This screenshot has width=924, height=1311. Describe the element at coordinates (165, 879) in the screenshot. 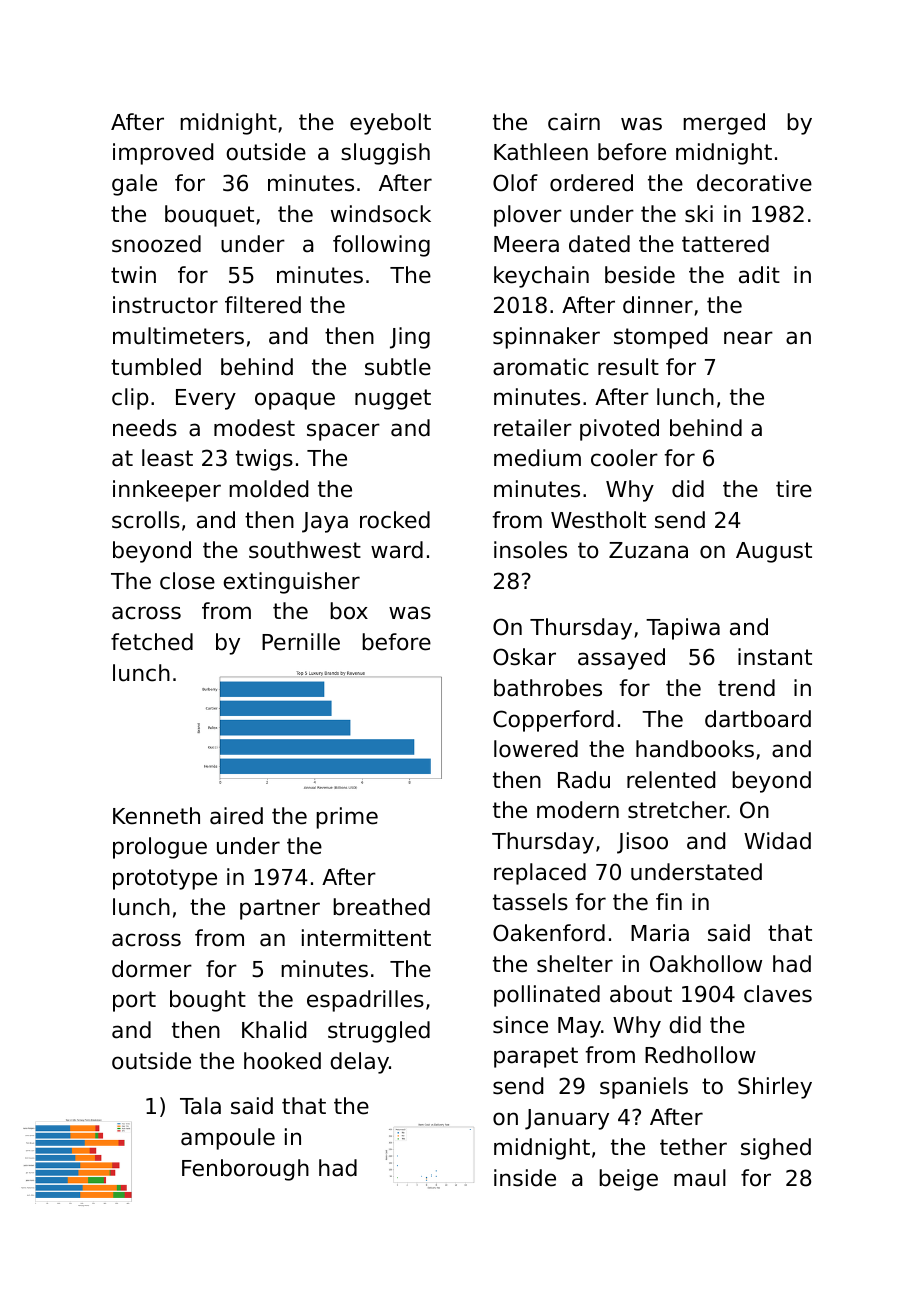

I see `prototype` at that location.
